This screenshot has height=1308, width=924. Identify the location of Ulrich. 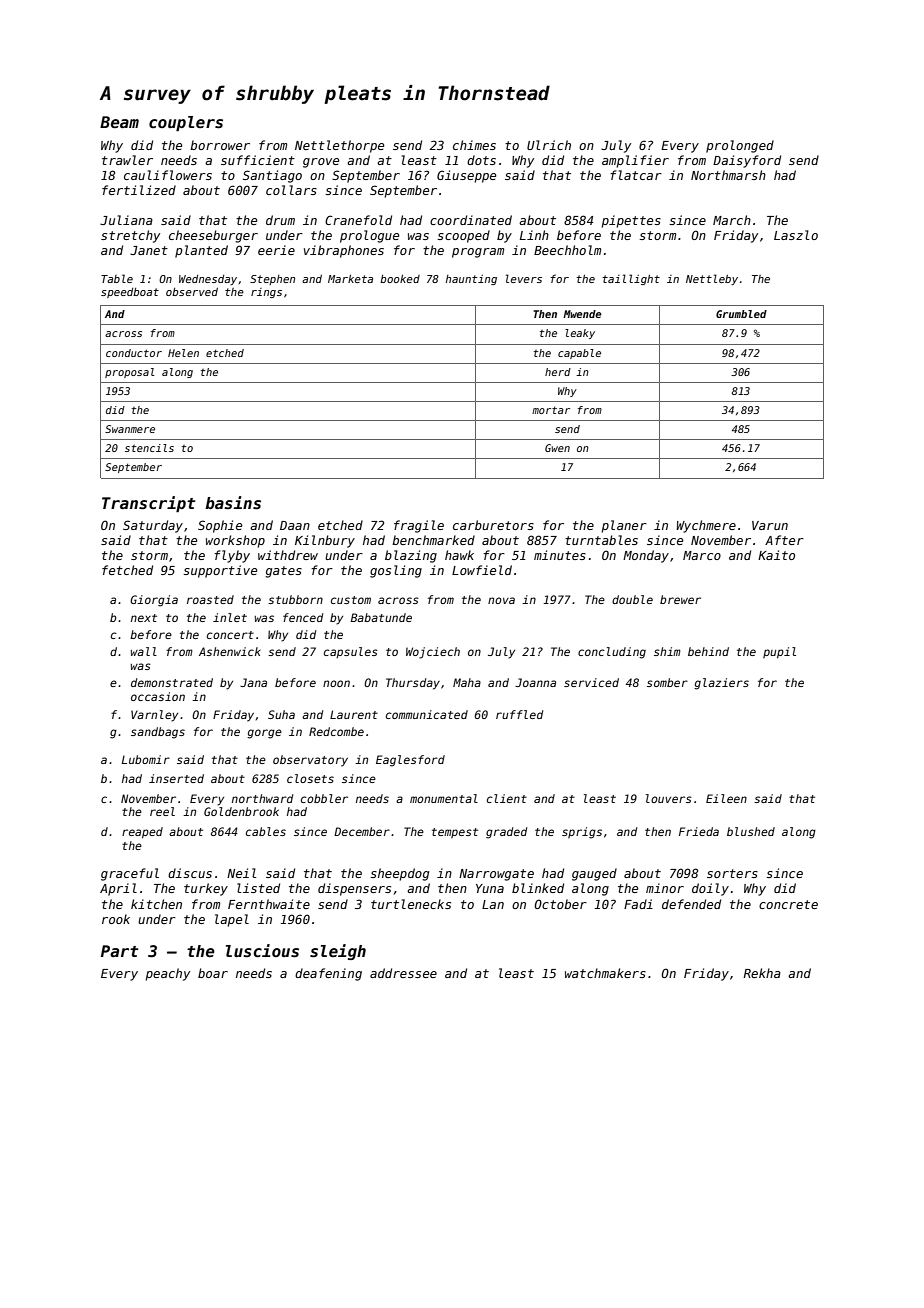
(549, 145).
